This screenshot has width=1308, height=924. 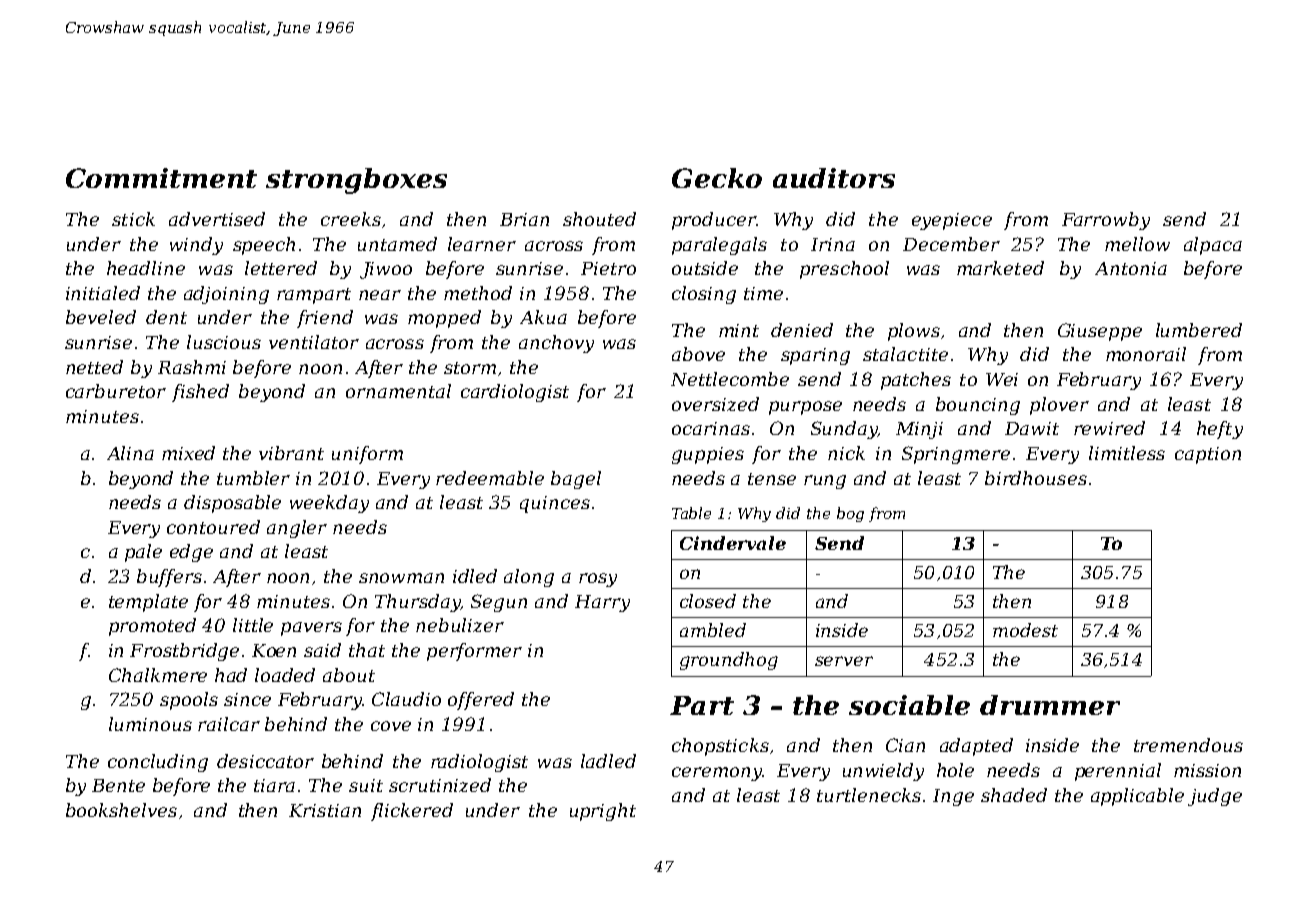 What do you see at coordinates (146, 268) in the screenshot?
I see `headline` at bounding box center [146, 268].
